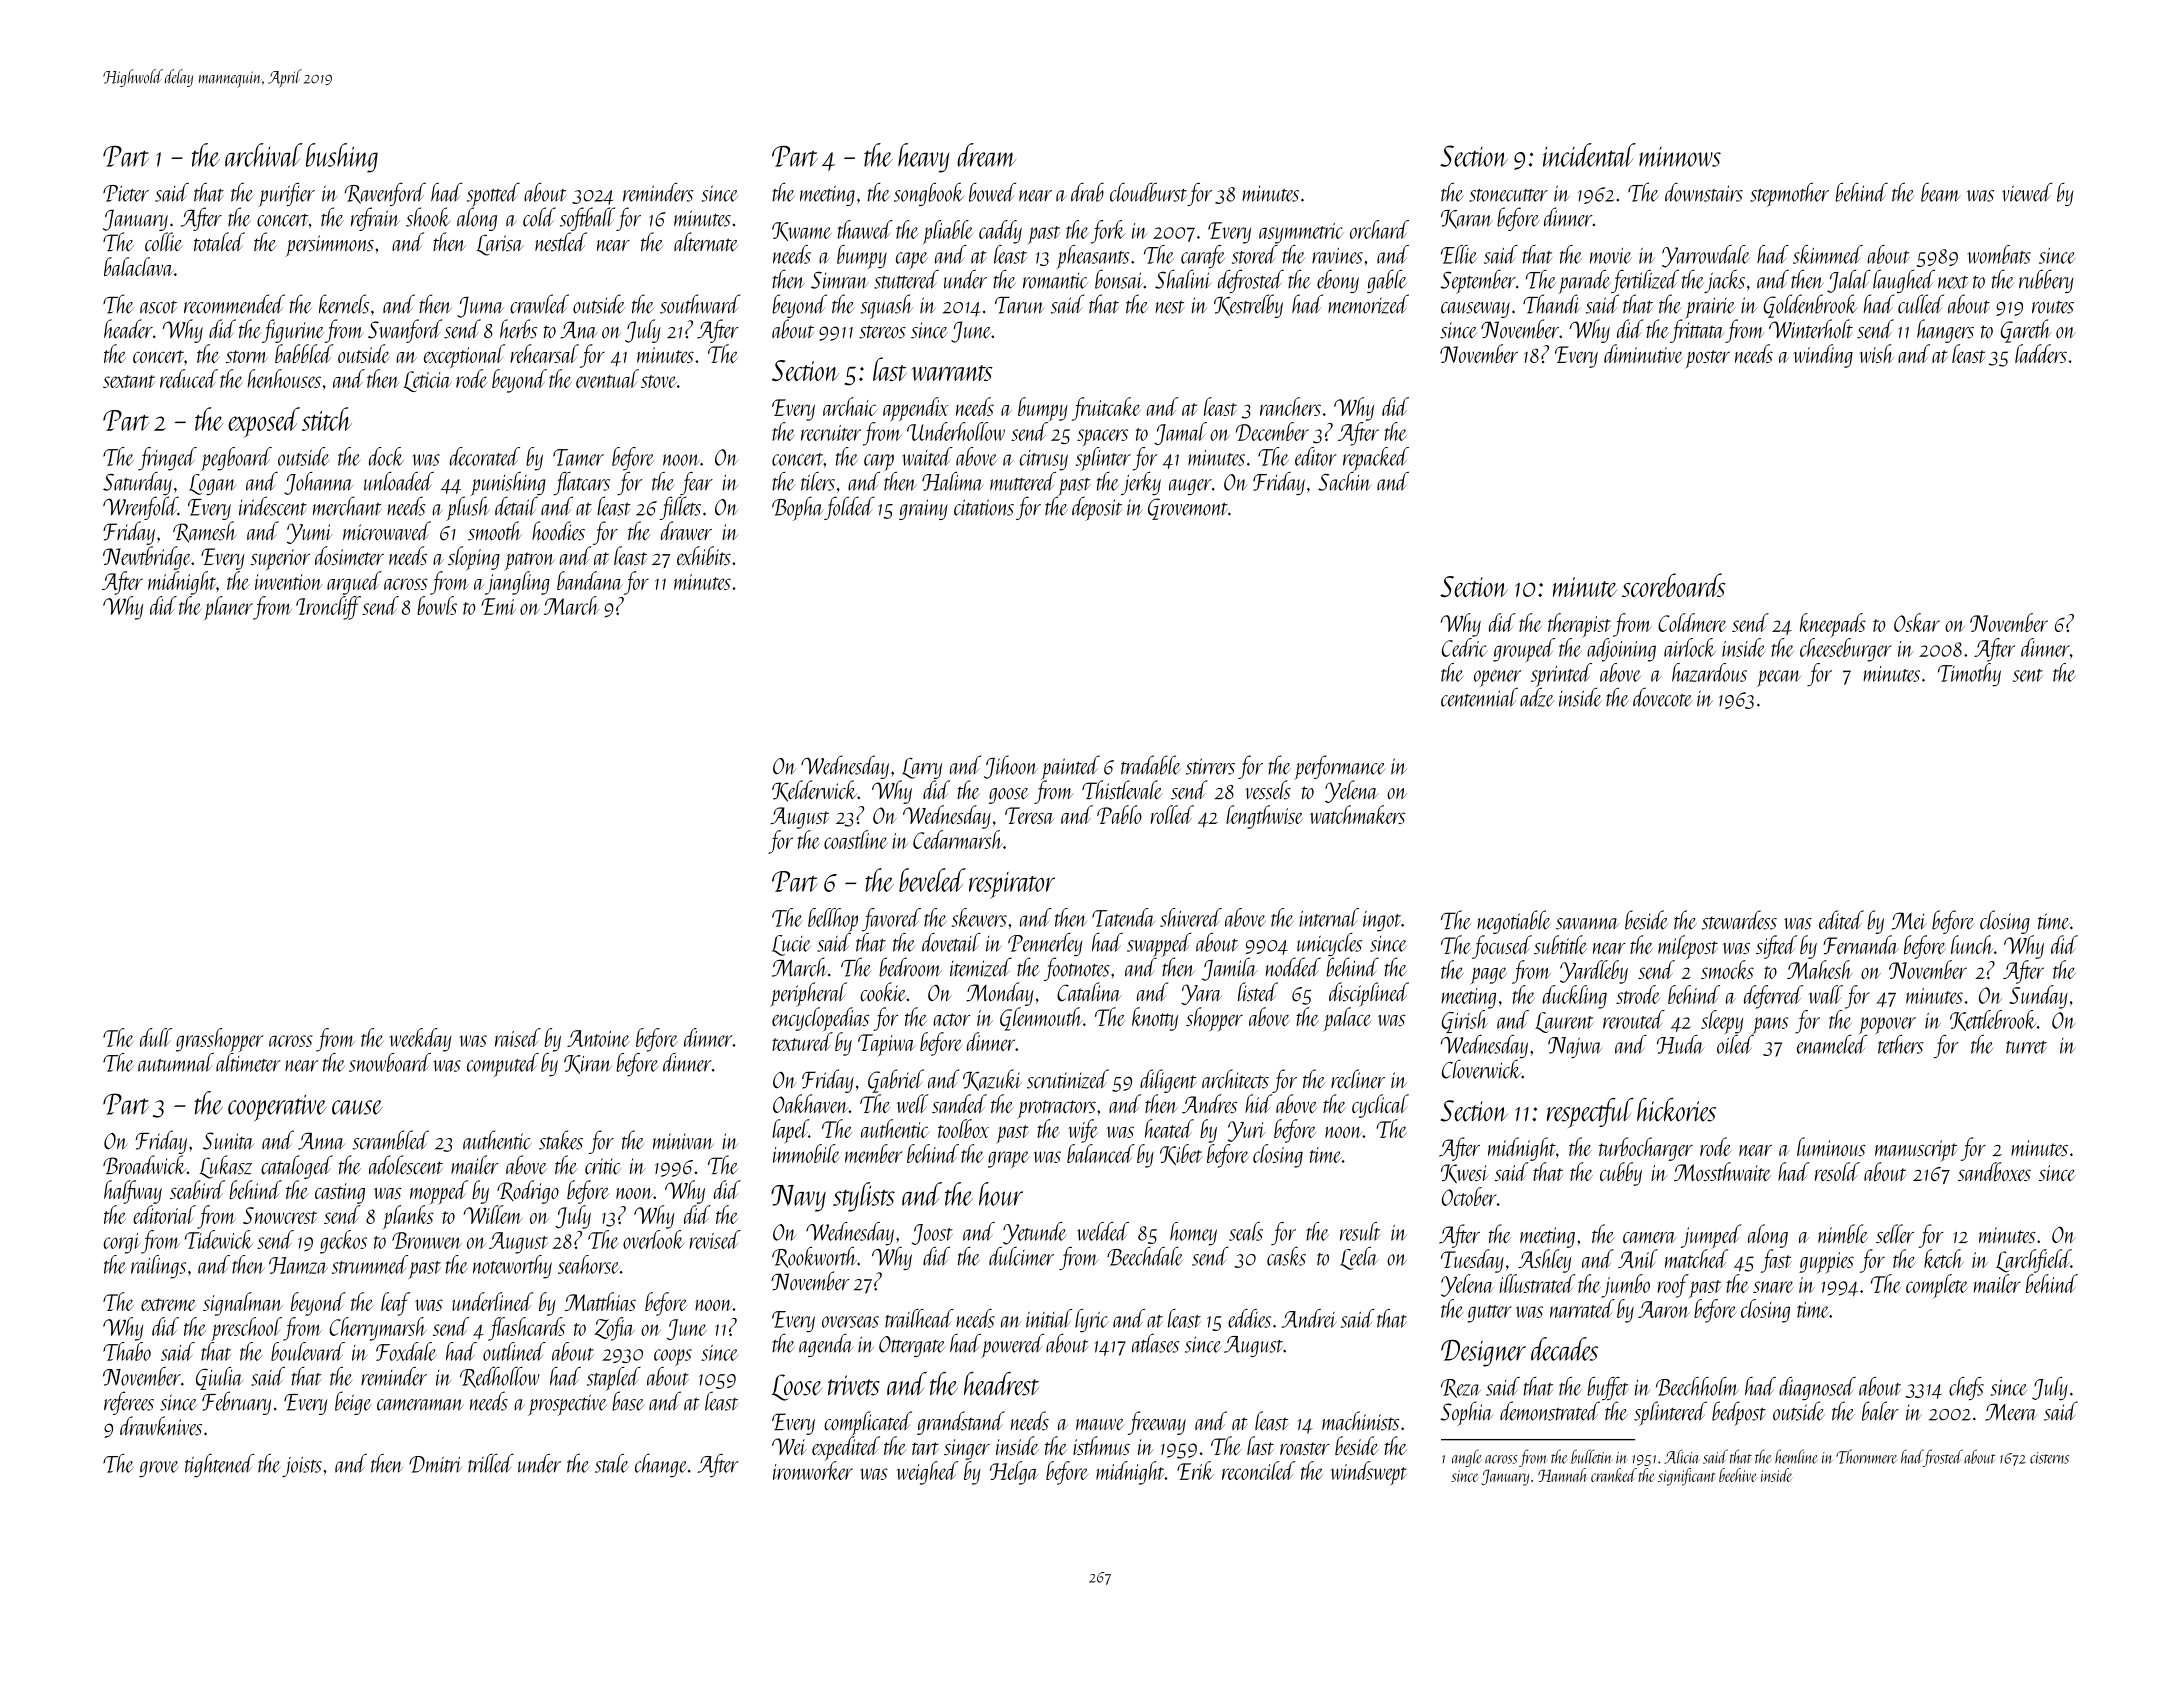 The height and width of the screenshot is (1683, 2178). What do you see at coordinates (1680, 157) in the screenshot?
I see `minnows` at bounding box center [1680, 157].
